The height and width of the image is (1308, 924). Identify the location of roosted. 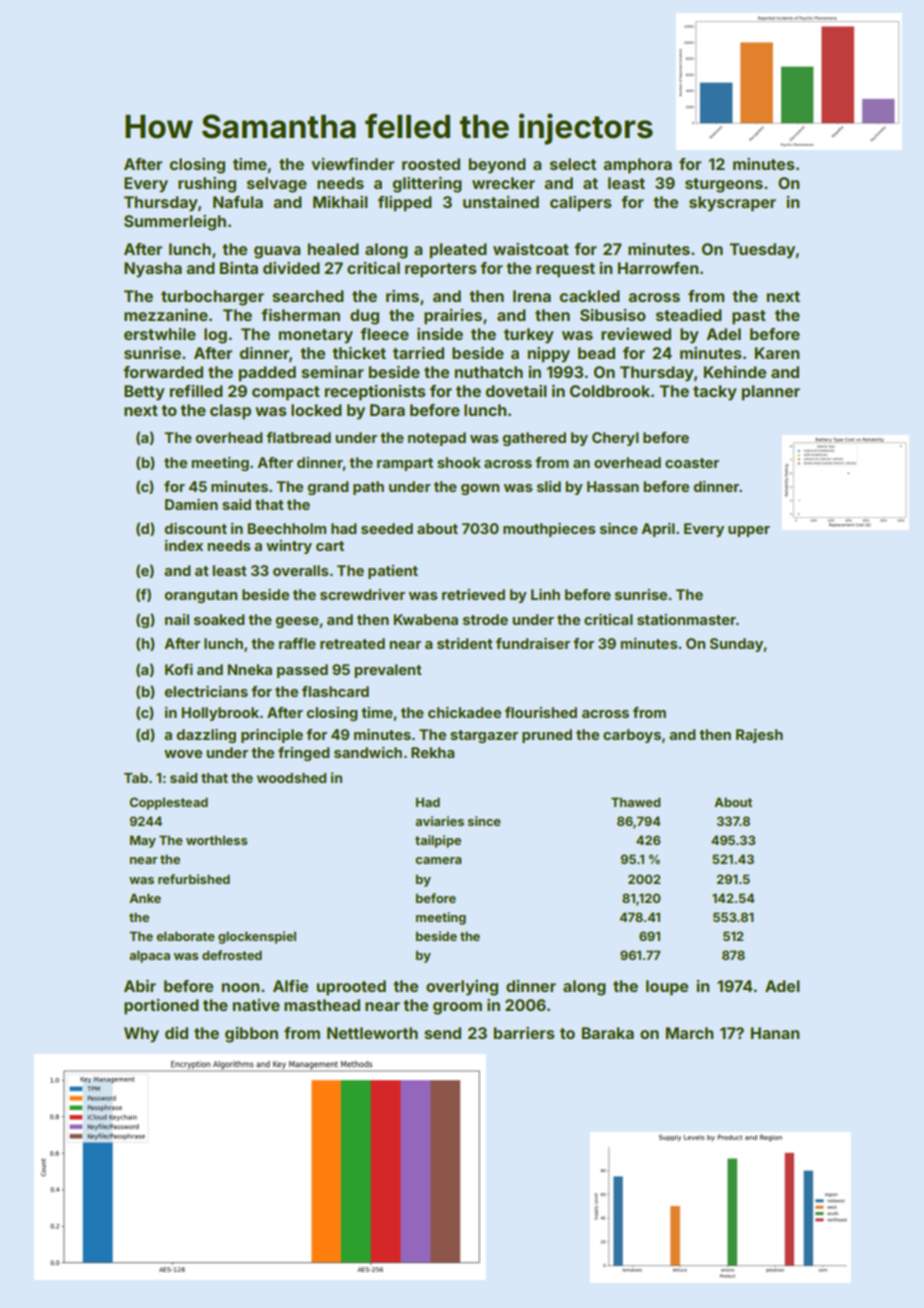
(431, 164).
